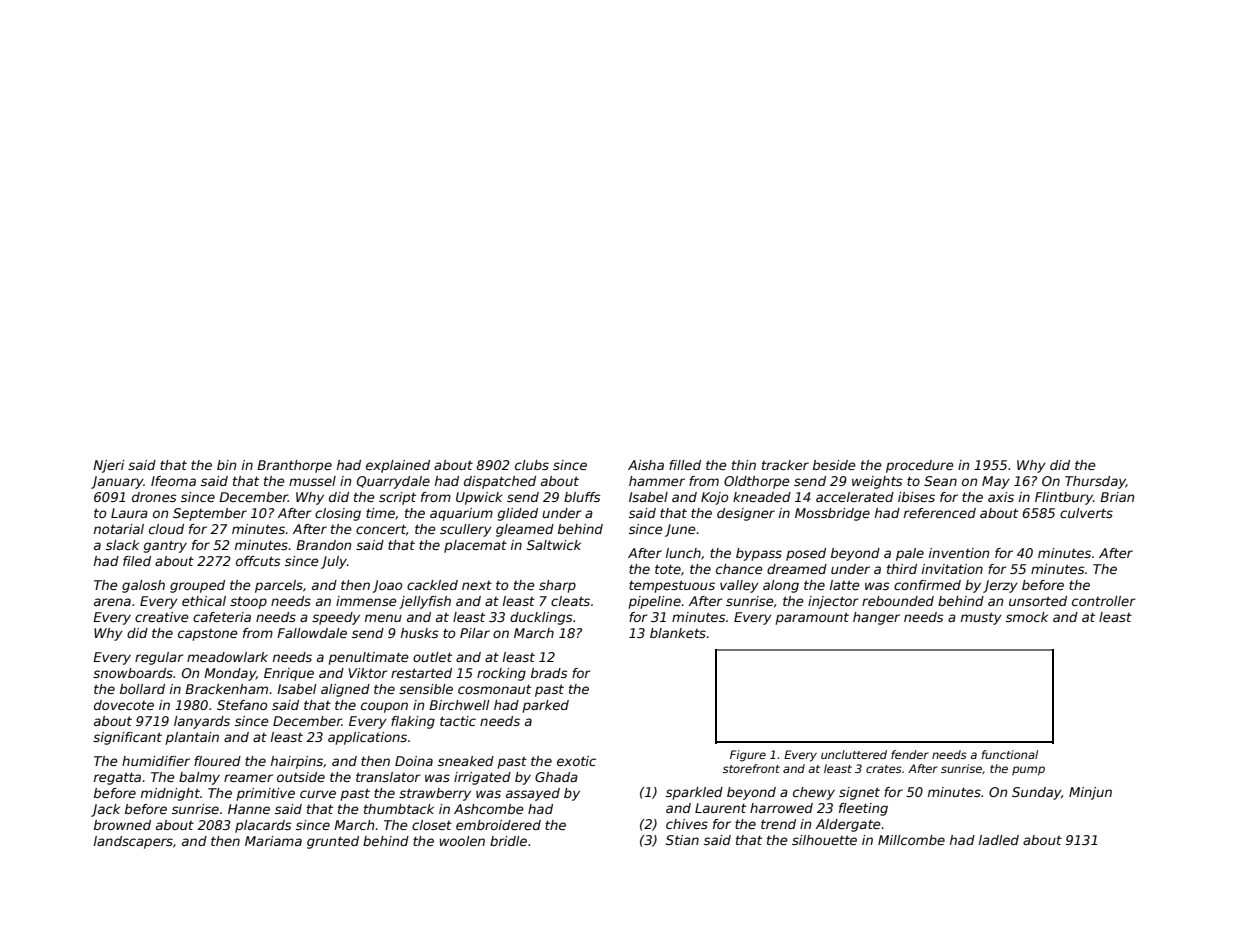 The width and height of the document is (1233, 952). Describe the element at coordinates (323, 545) in the document. I see `Brandon` at that location.
